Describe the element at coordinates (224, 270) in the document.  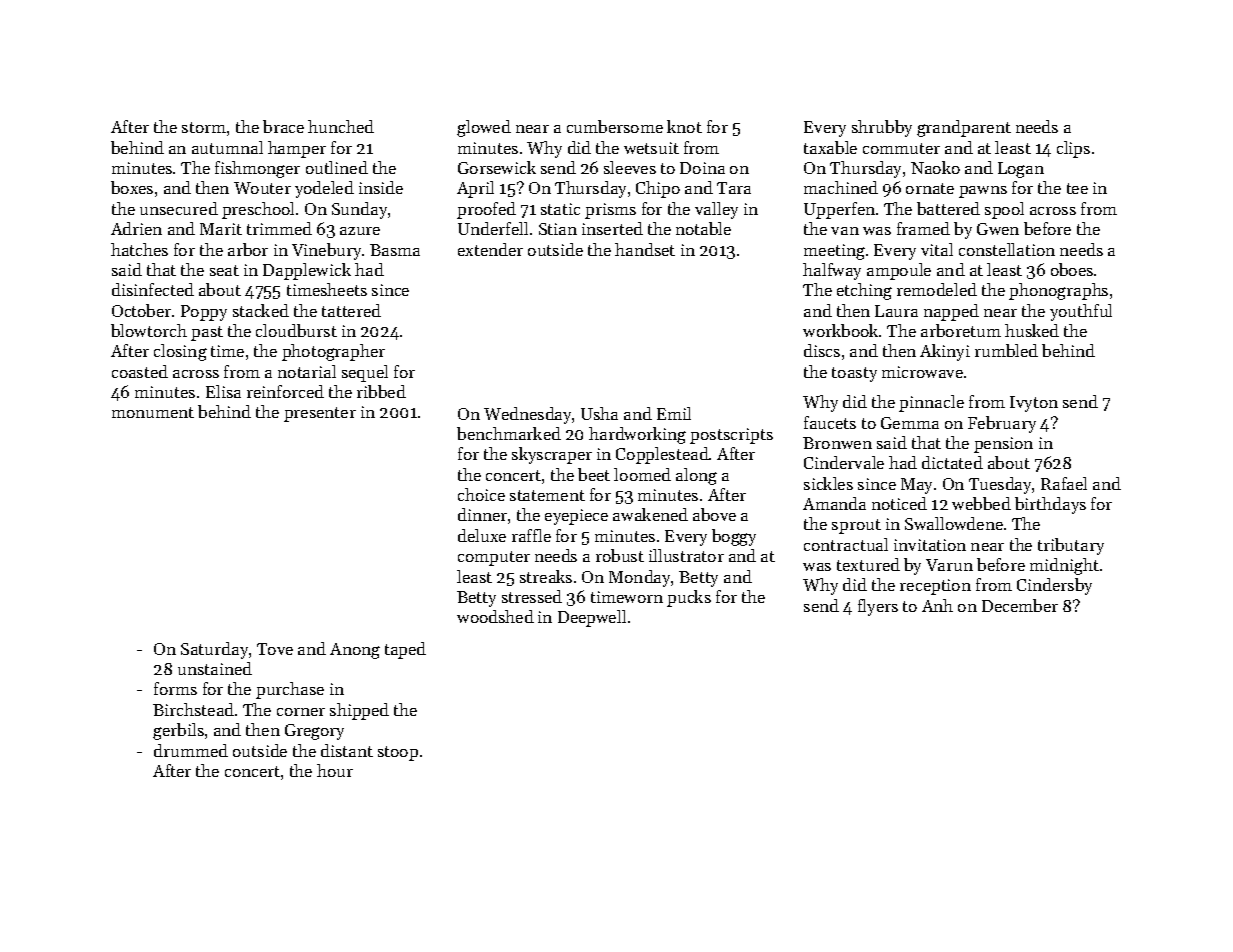
I see `seat` at that location.
